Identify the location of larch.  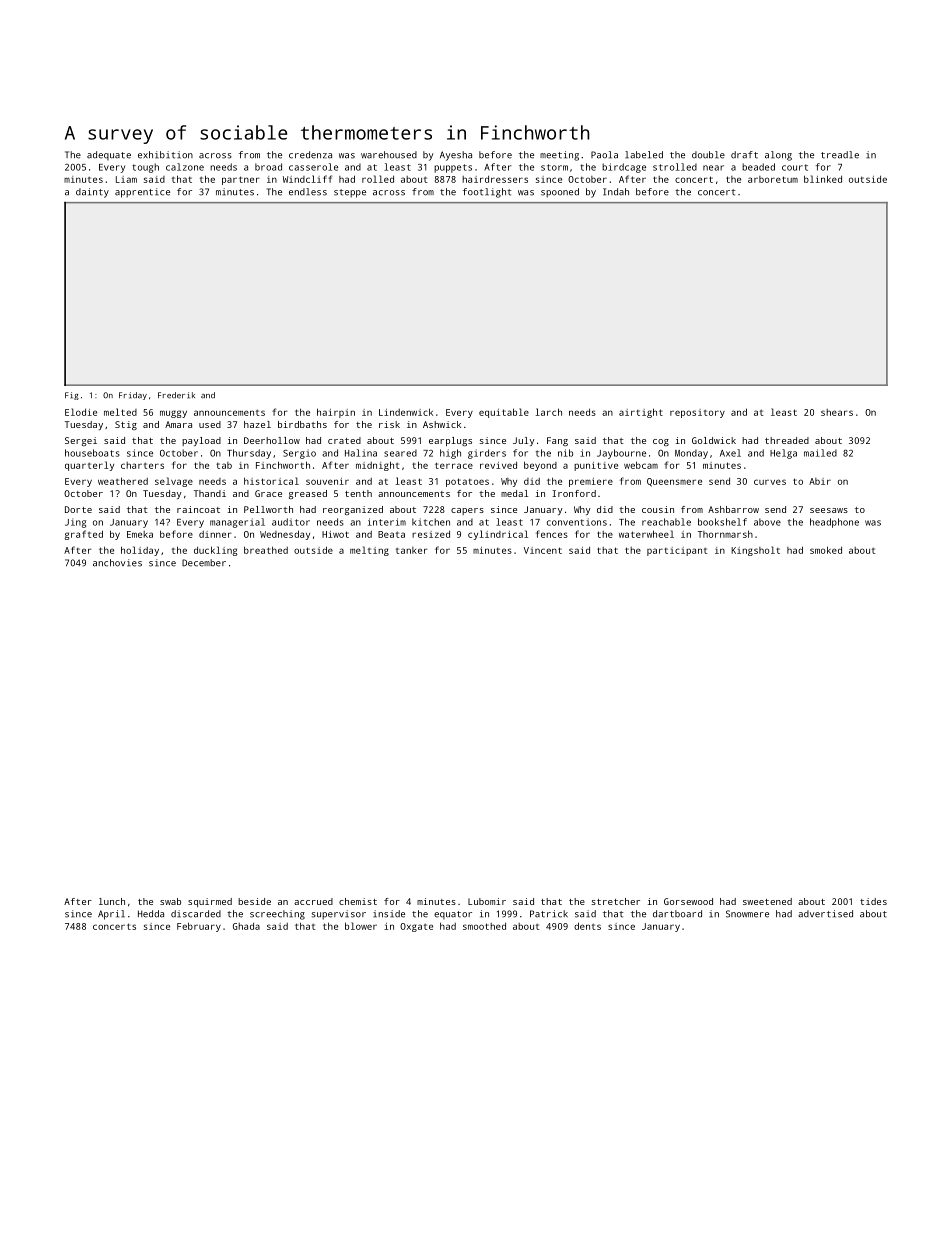
(549, 412).
